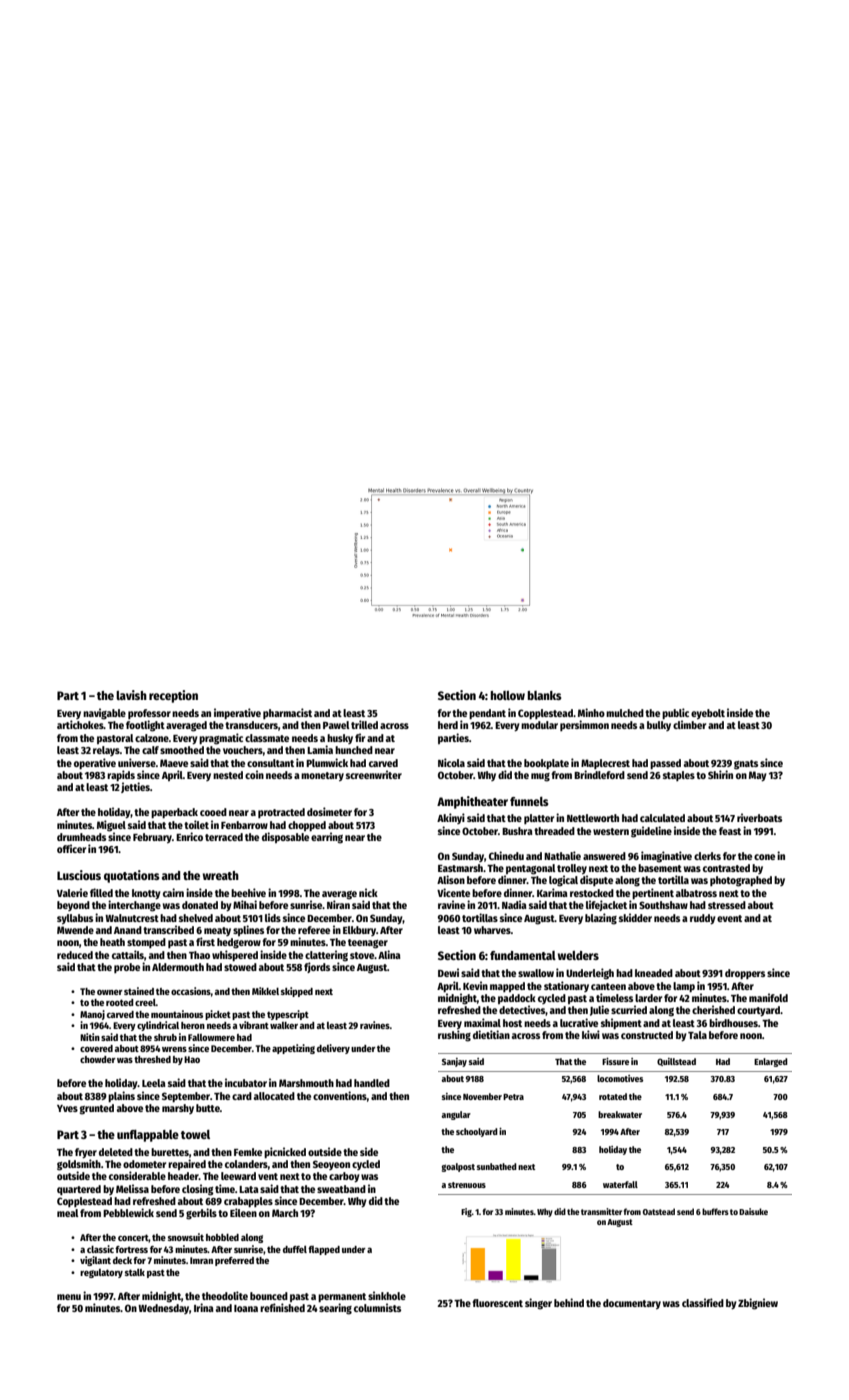 Image resolution: width=849 pixels, height=1400 pixels. Describe the element at coordinates (507, 695) in the screenshot. I see `hollow` at that location.
